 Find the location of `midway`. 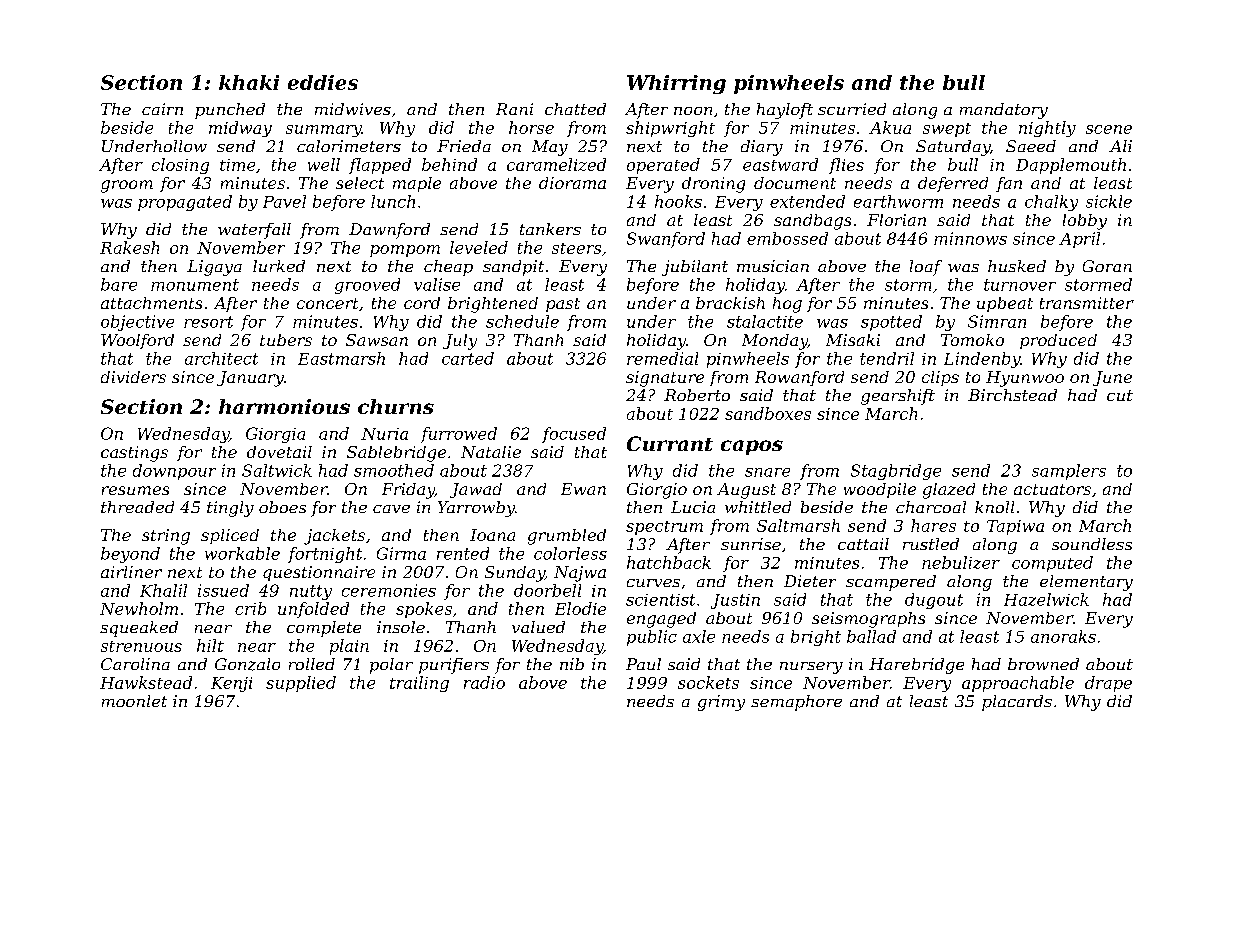

midway is located at coordinates (240, 129).
